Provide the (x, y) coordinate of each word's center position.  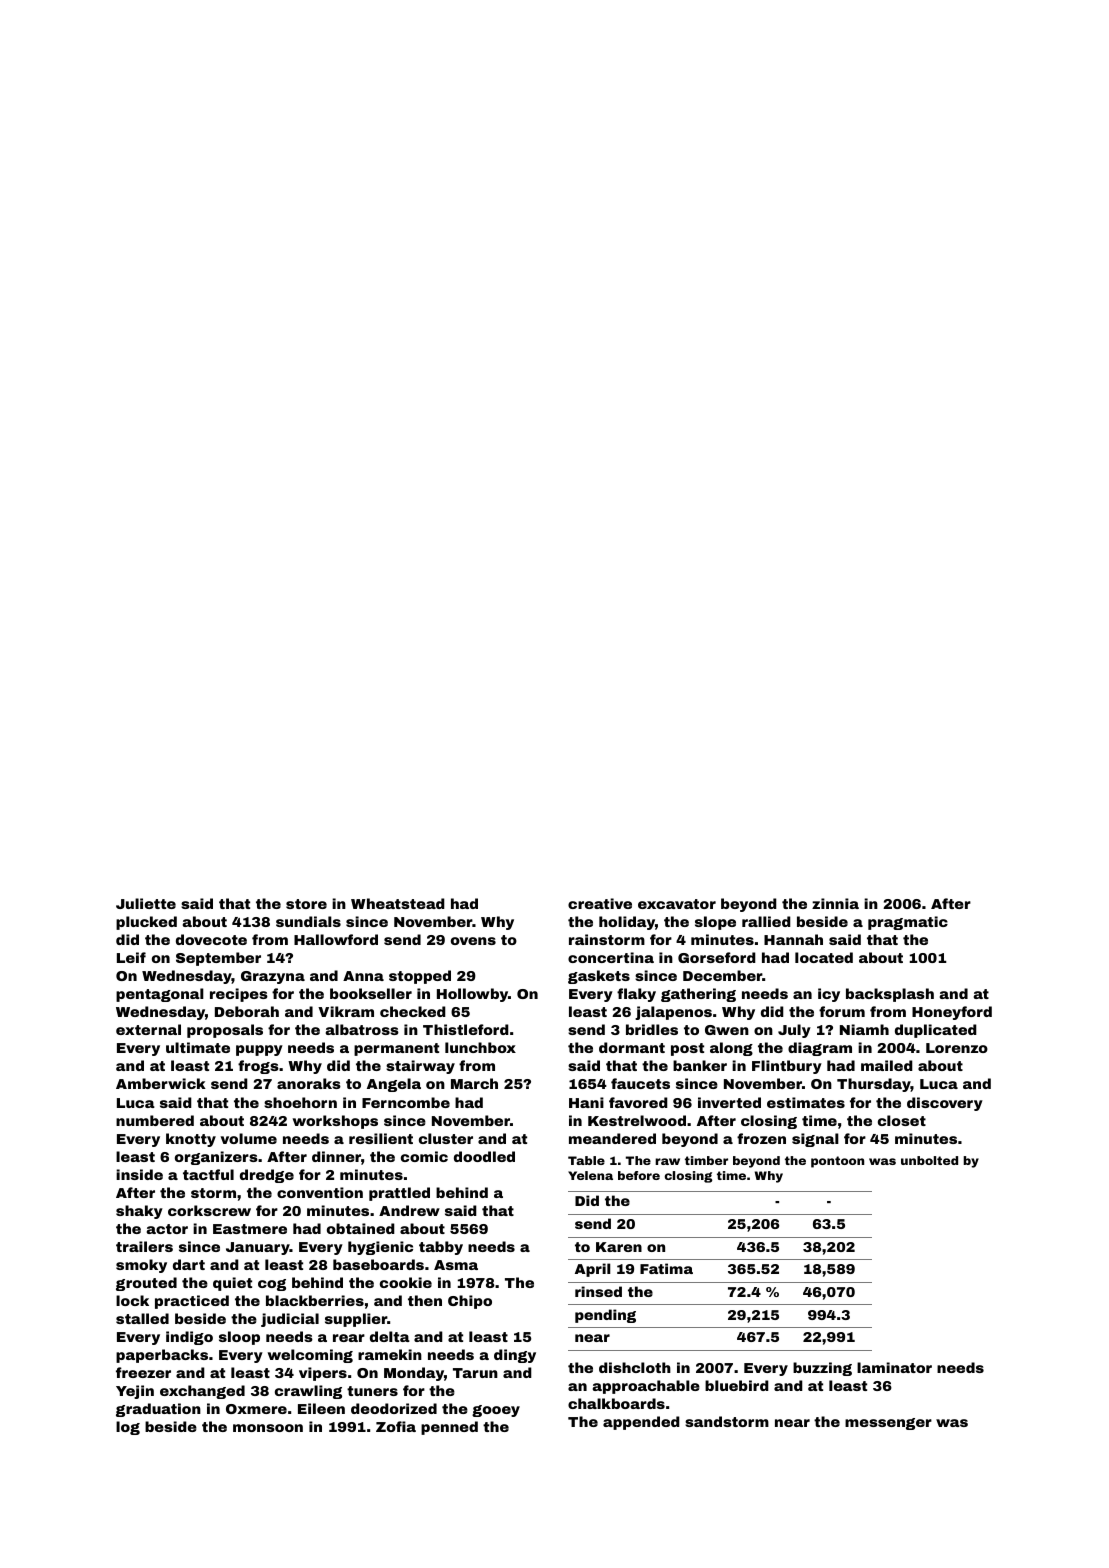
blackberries (315, 1300)
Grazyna (273, 977)
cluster (446, 1138)
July (794, 1031)
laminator (894, 1367)
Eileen (321, 1408)
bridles (652, 1029)
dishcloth (635, 1367)
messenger (888, 1424)
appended (641, 1423)
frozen (761, 1138)
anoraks (309, 1083)
